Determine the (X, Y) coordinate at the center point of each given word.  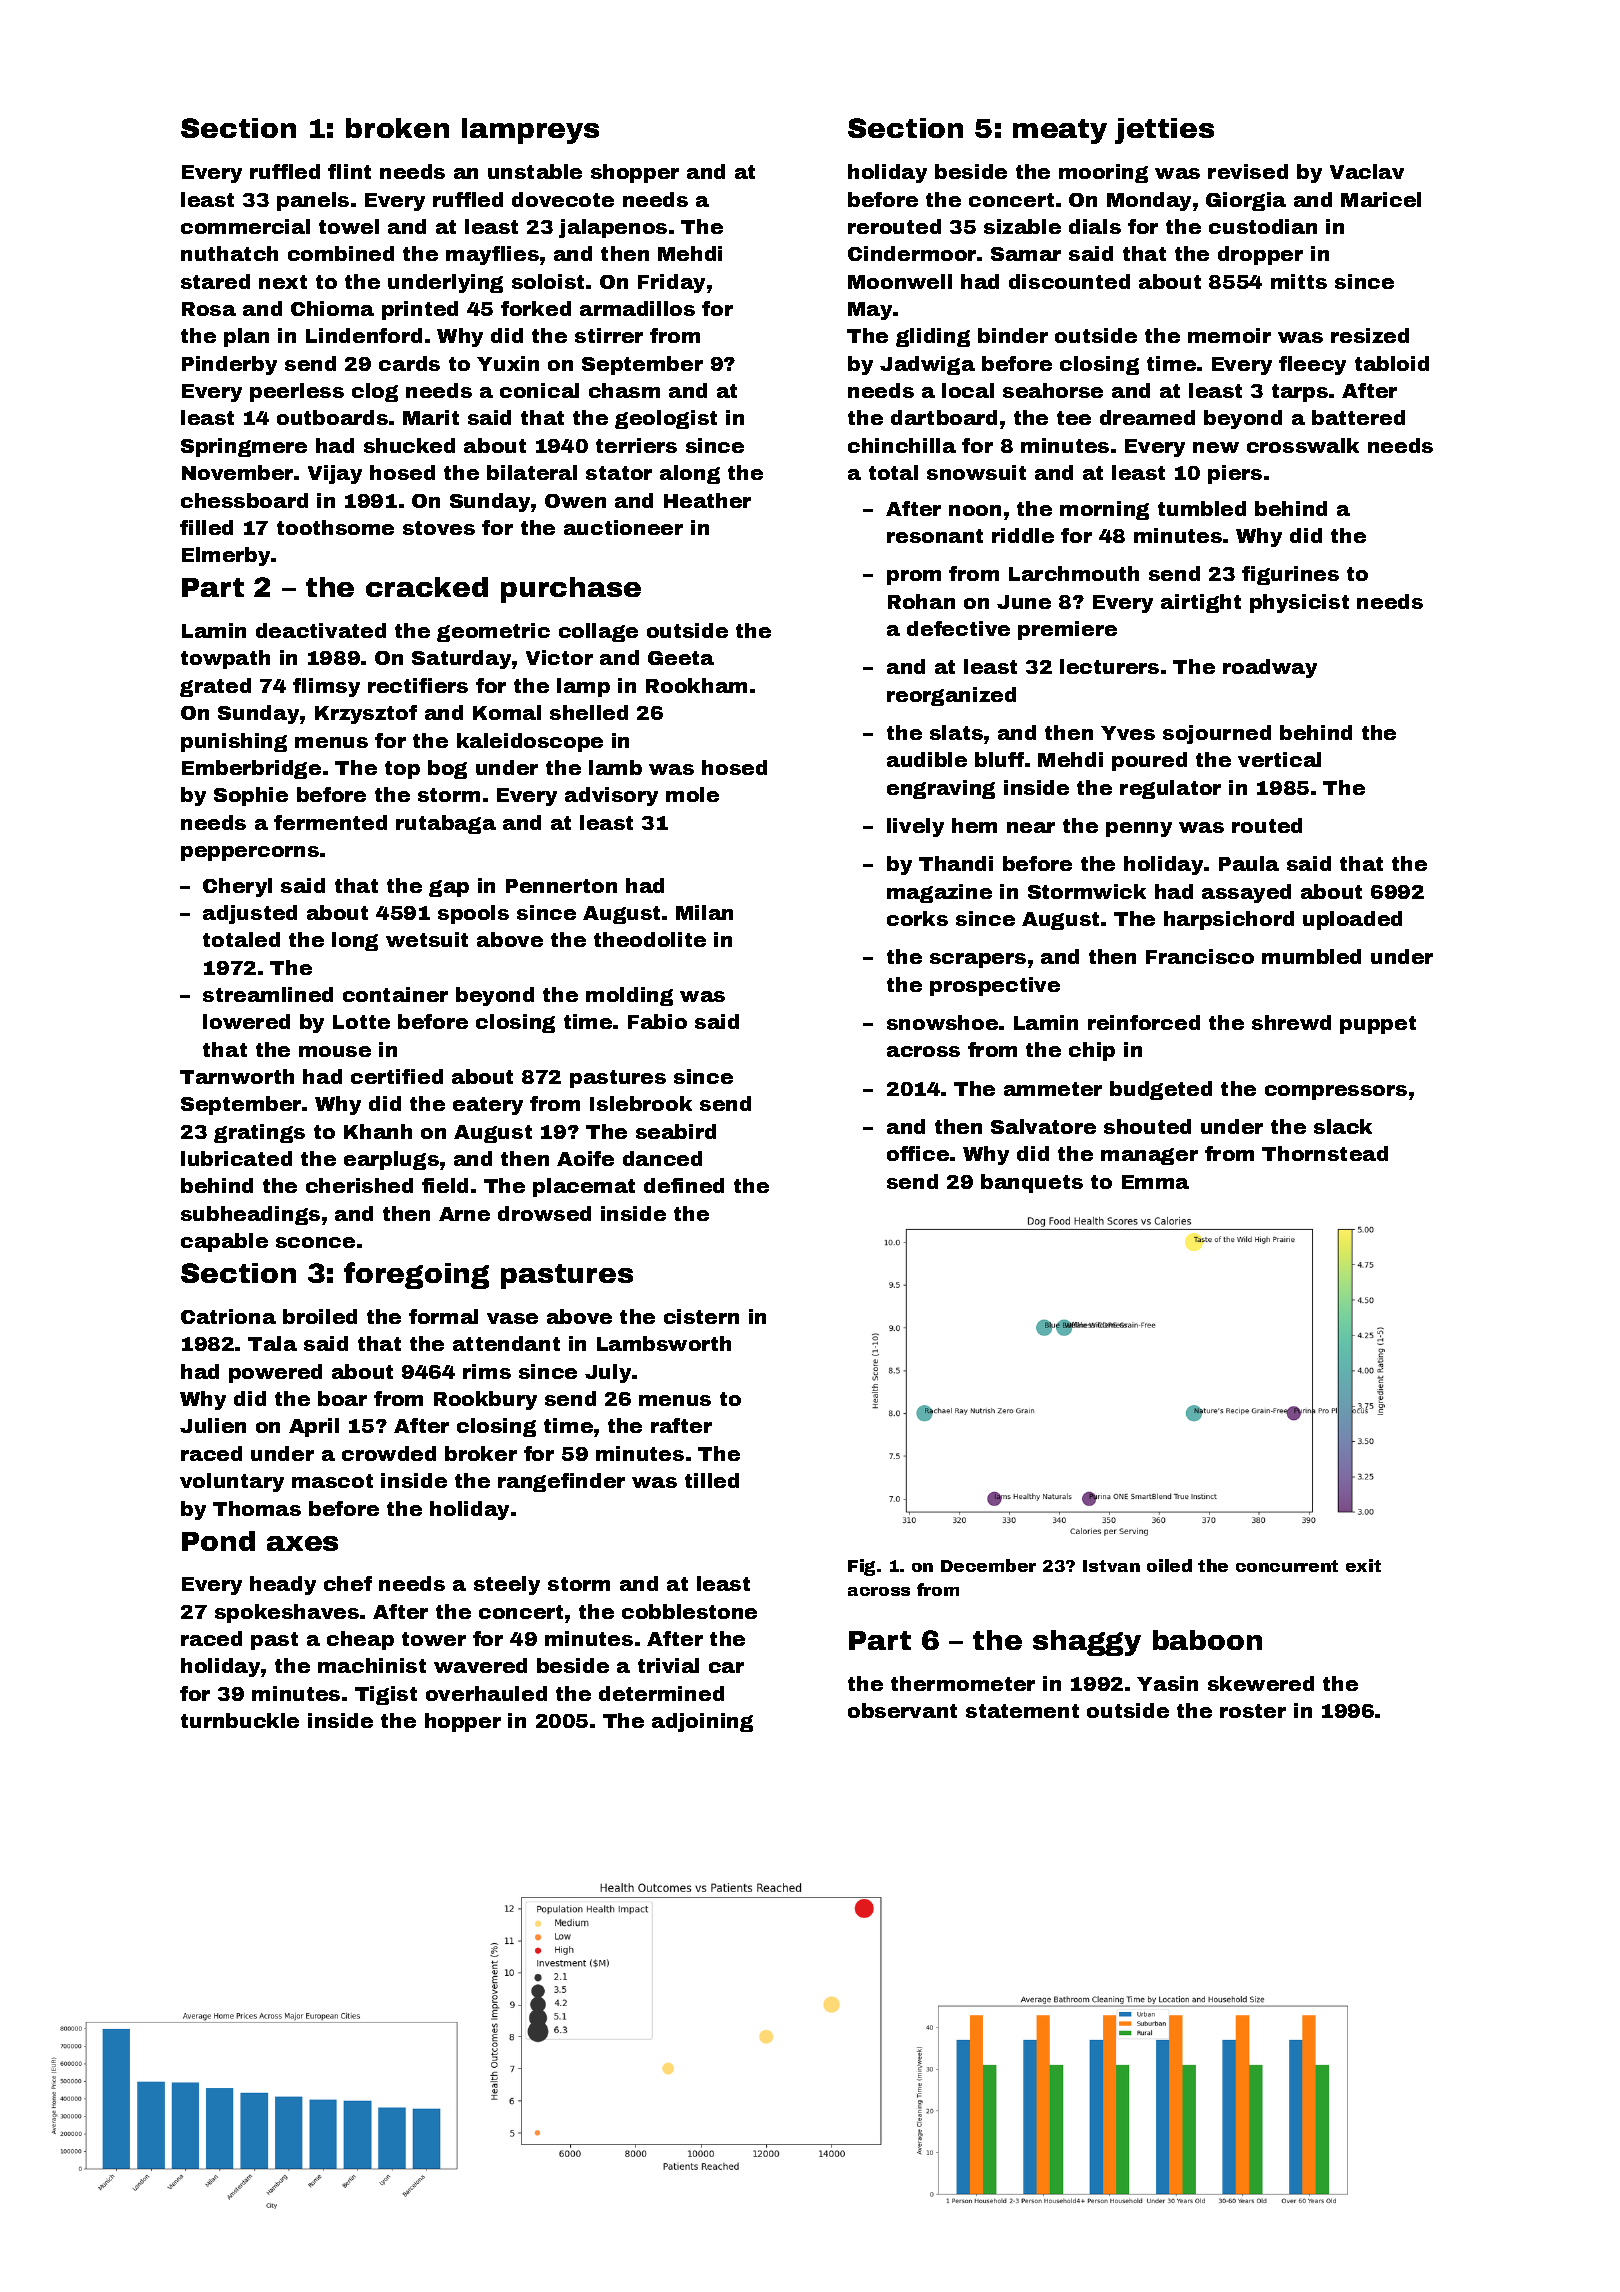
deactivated (321, 630)
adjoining (702, 1722)
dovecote (563, 199)
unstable (535, 171)
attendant (506, 1343)
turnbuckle (240, 1720)
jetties (1164, 131)
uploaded (1352, 920)
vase (512, 1318)
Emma (1155, 1182)
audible (927, 759)
